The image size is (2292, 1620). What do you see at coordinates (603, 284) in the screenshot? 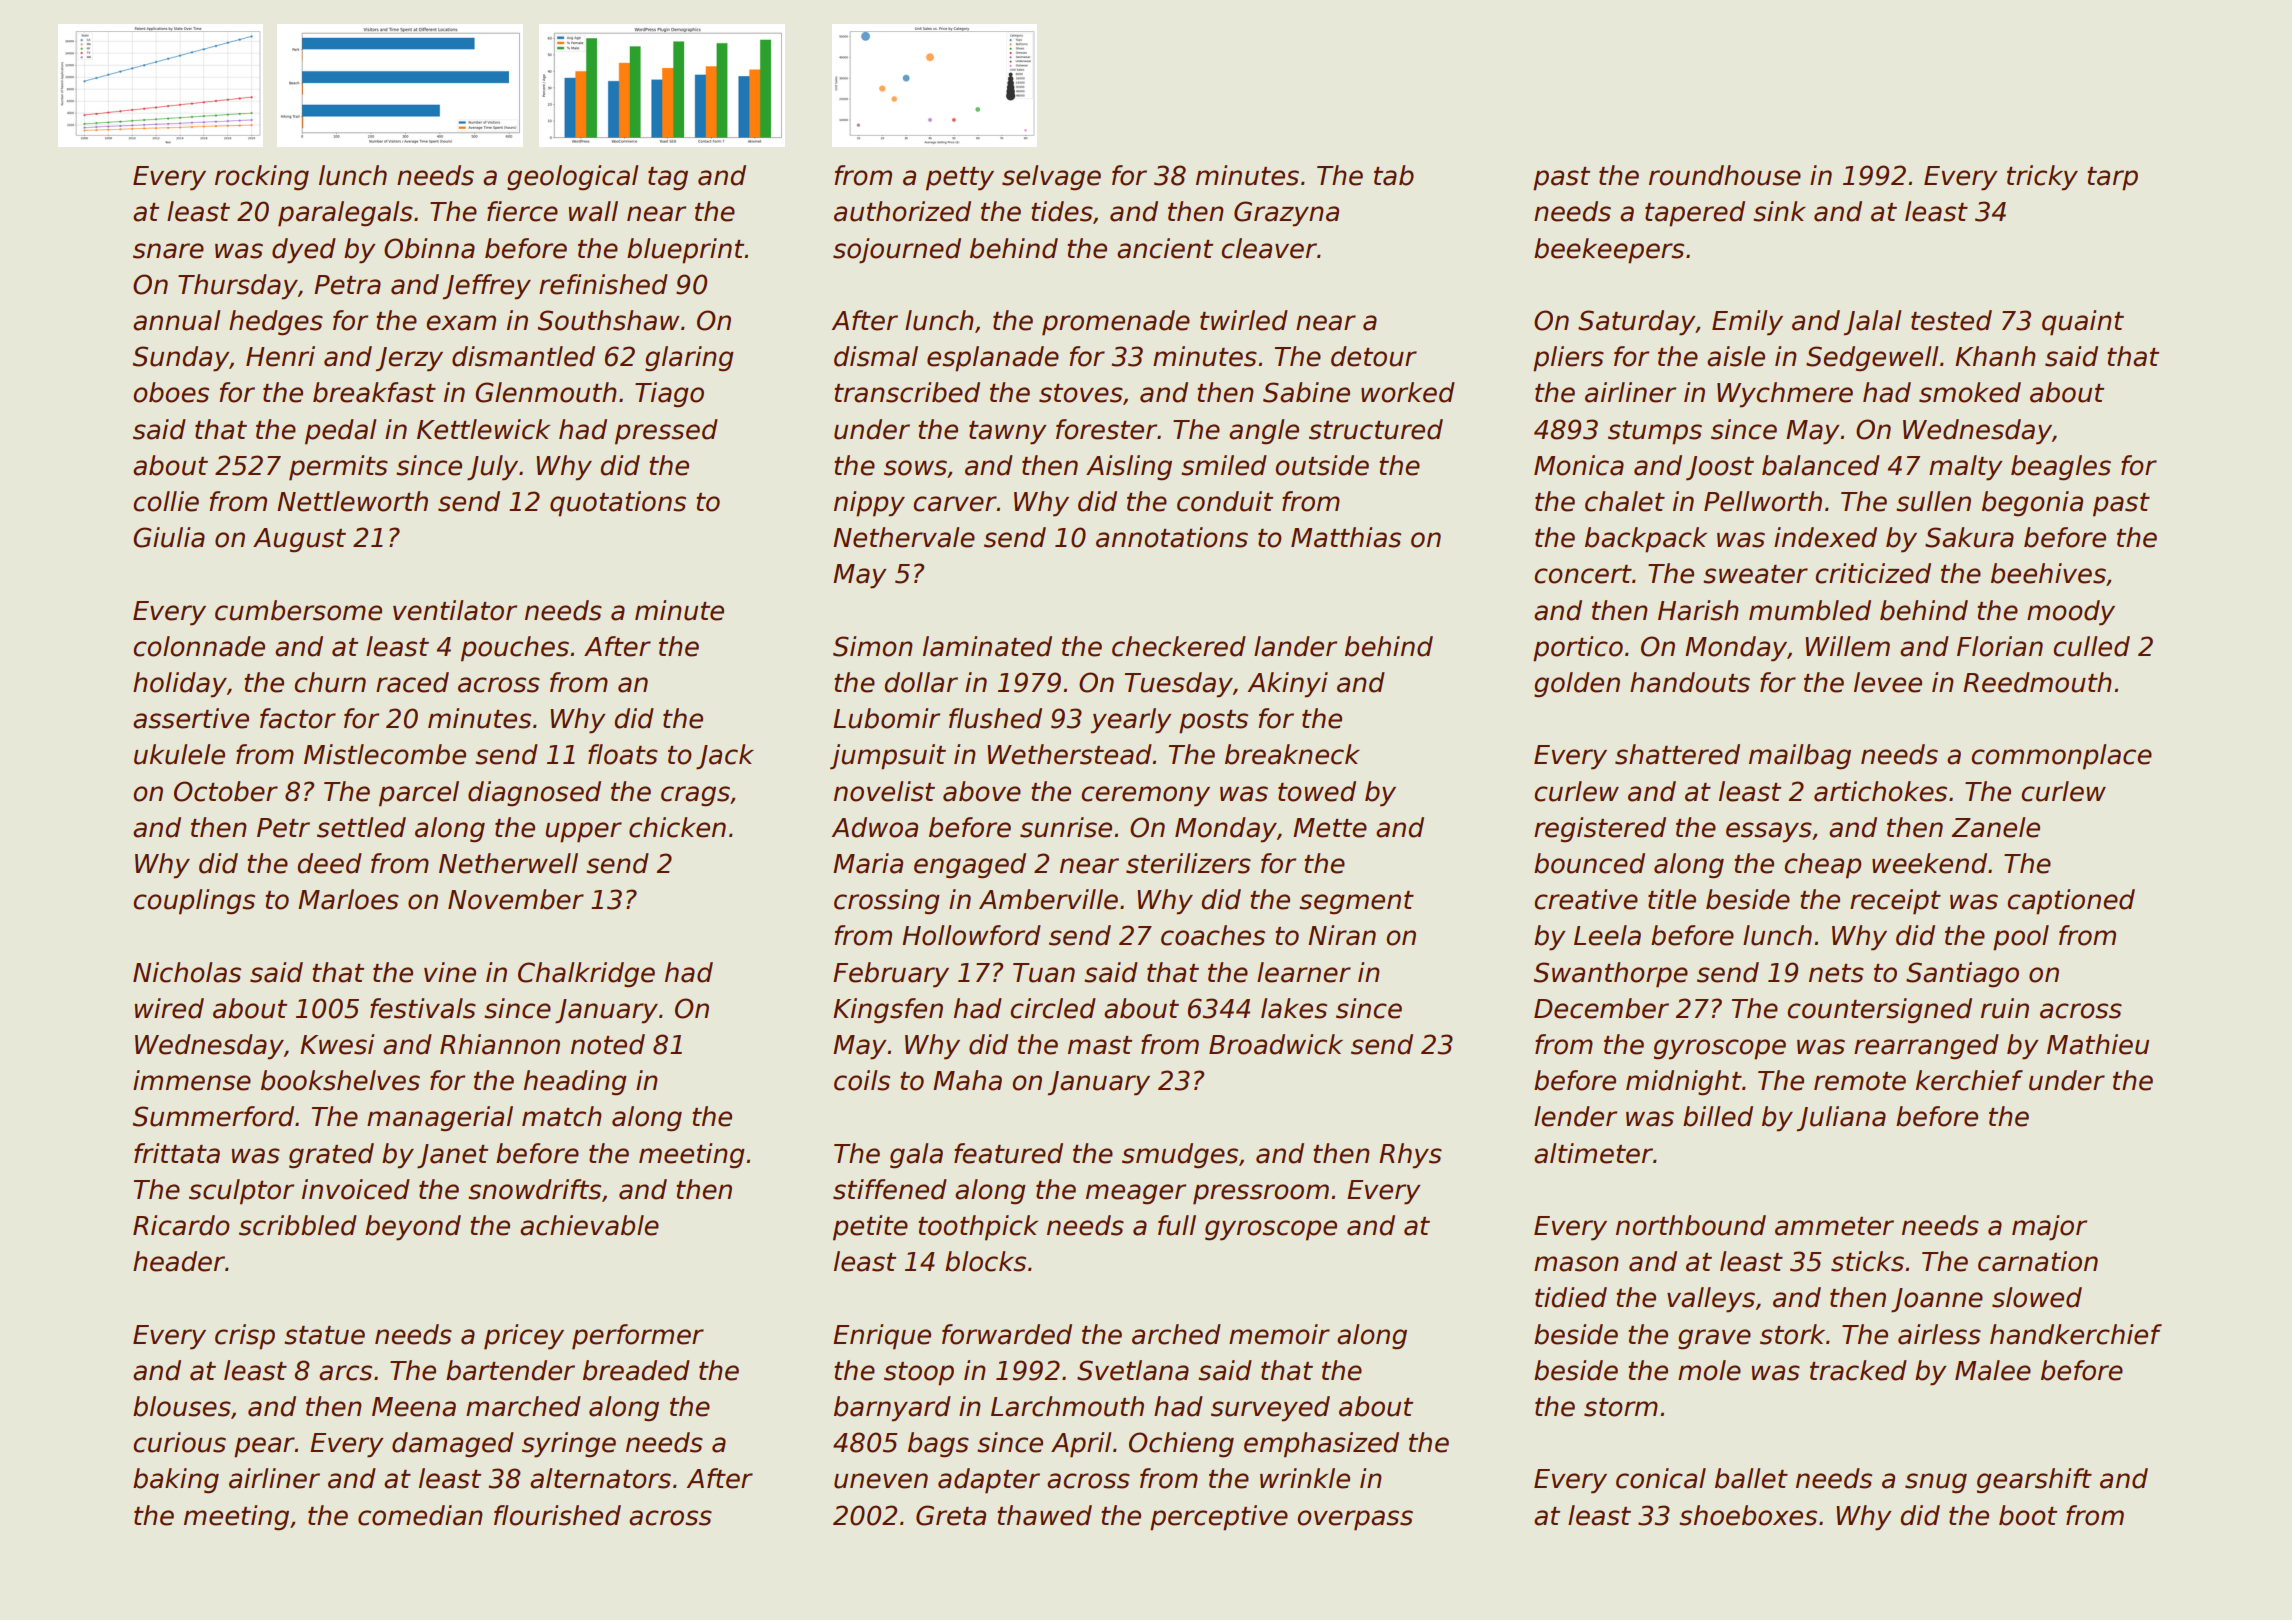
I see `refinished` at bounding box center [603, 284].
